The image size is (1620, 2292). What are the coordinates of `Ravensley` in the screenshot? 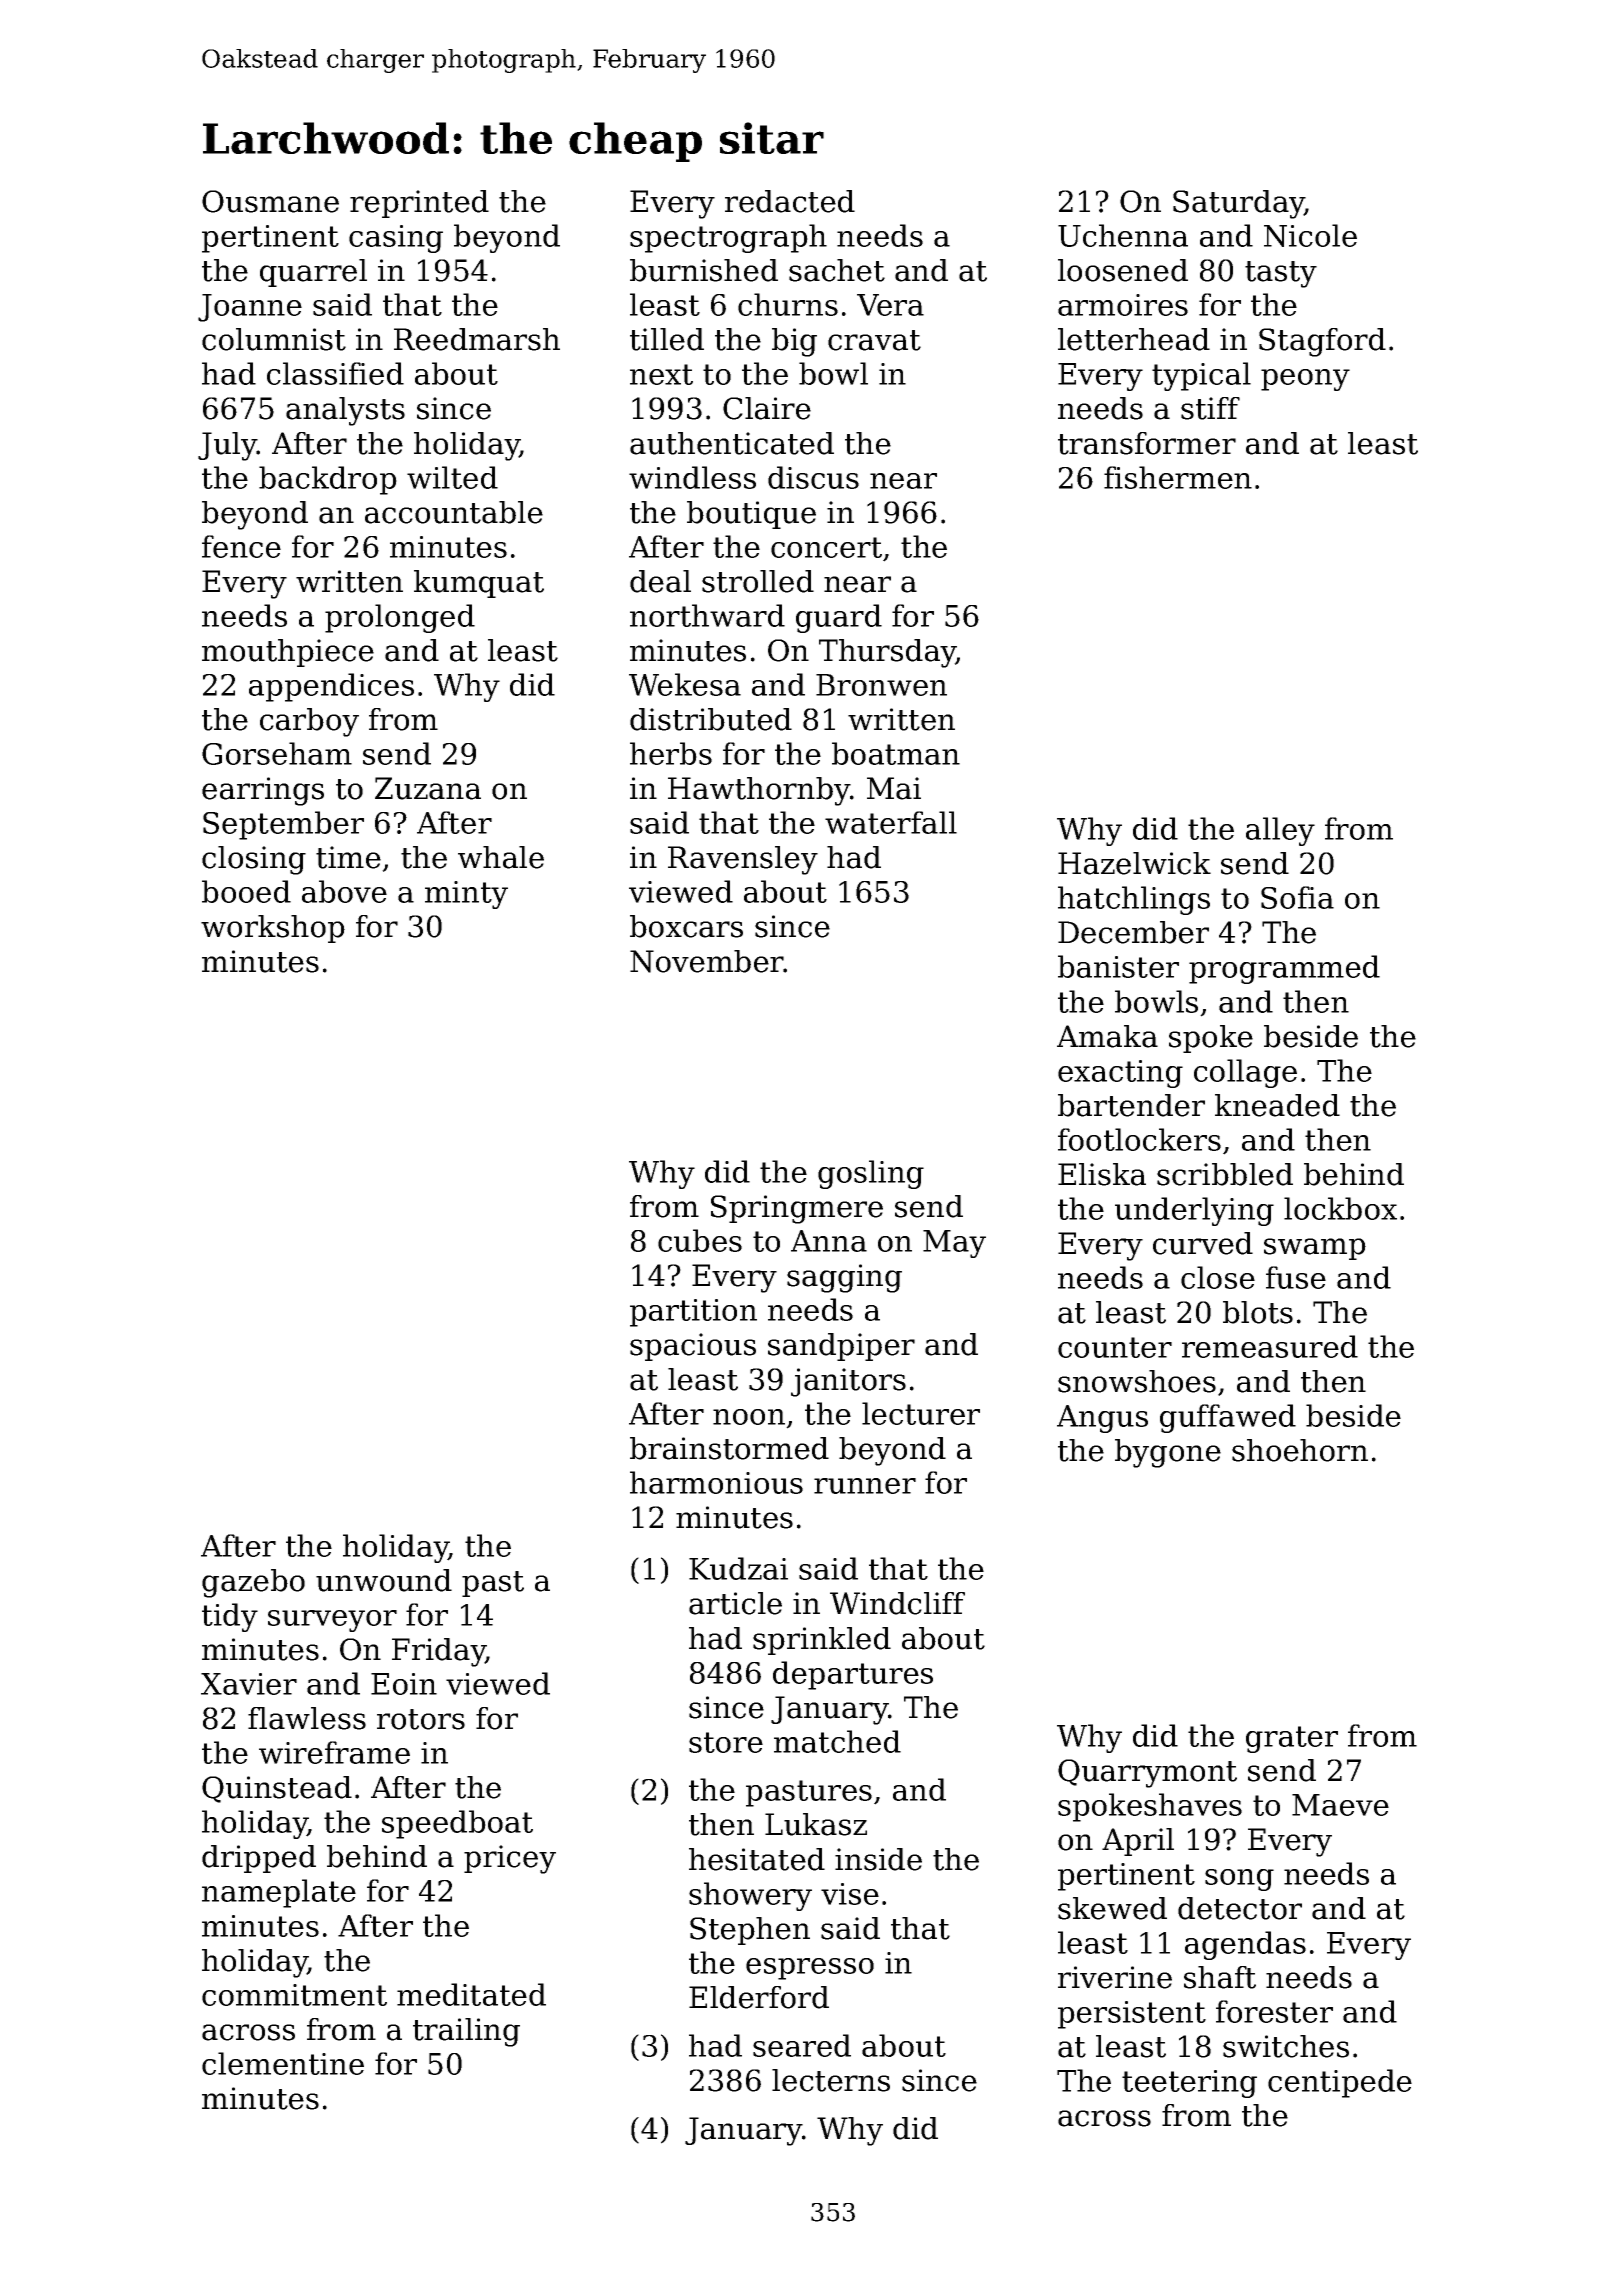 It's located at (743, 860).
